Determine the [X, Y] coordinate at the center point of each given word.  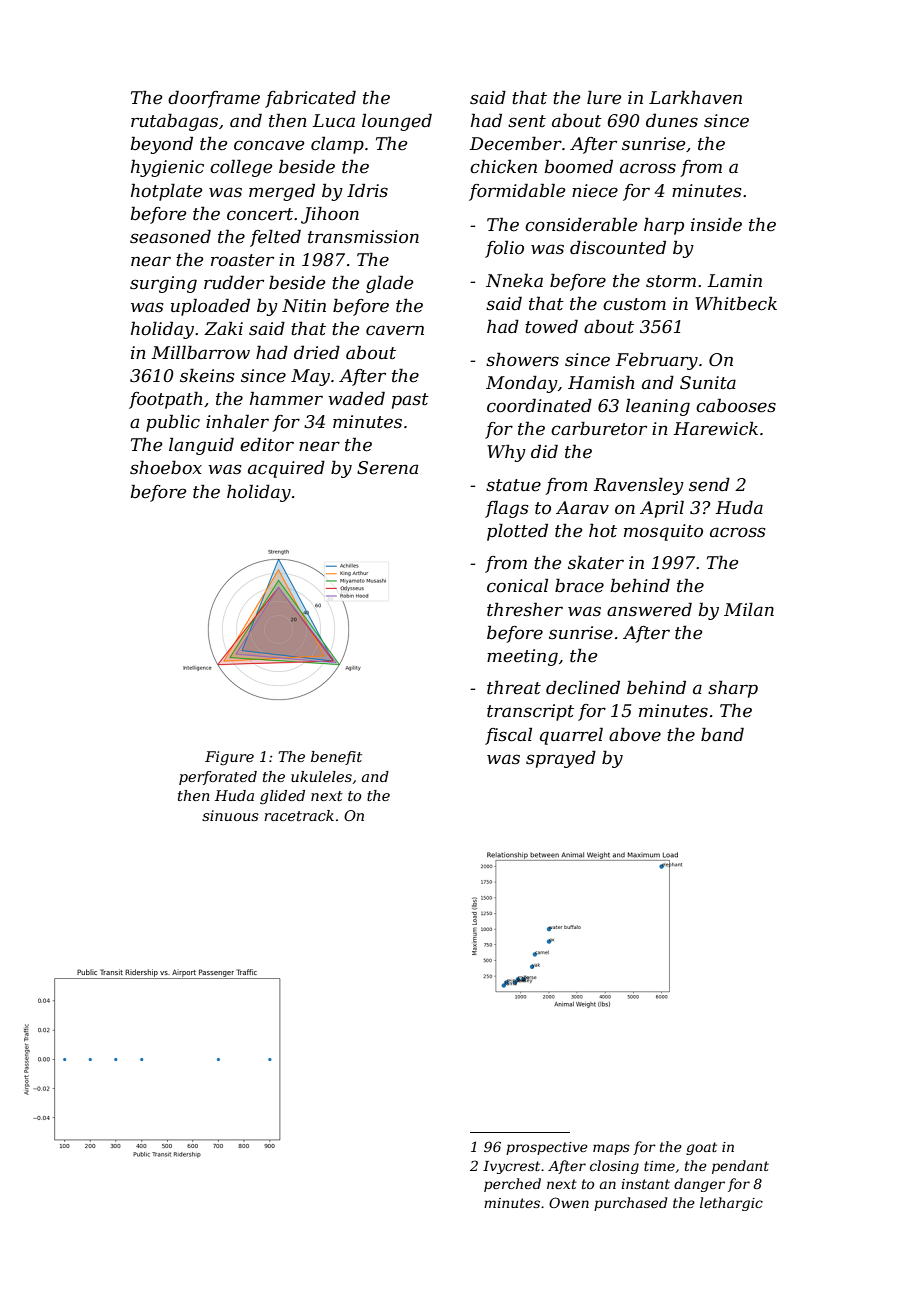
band [722, 734]
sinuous [230, 815]
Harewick [716, 428]
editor [267, 444]
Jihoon [330, 215]
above [635, 735]
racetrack [299, 815]
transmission [363, 237]
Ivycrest [511, 1167]
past [410, 401]
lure [604, 97]
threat [514, 687]
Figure [229, 758]
